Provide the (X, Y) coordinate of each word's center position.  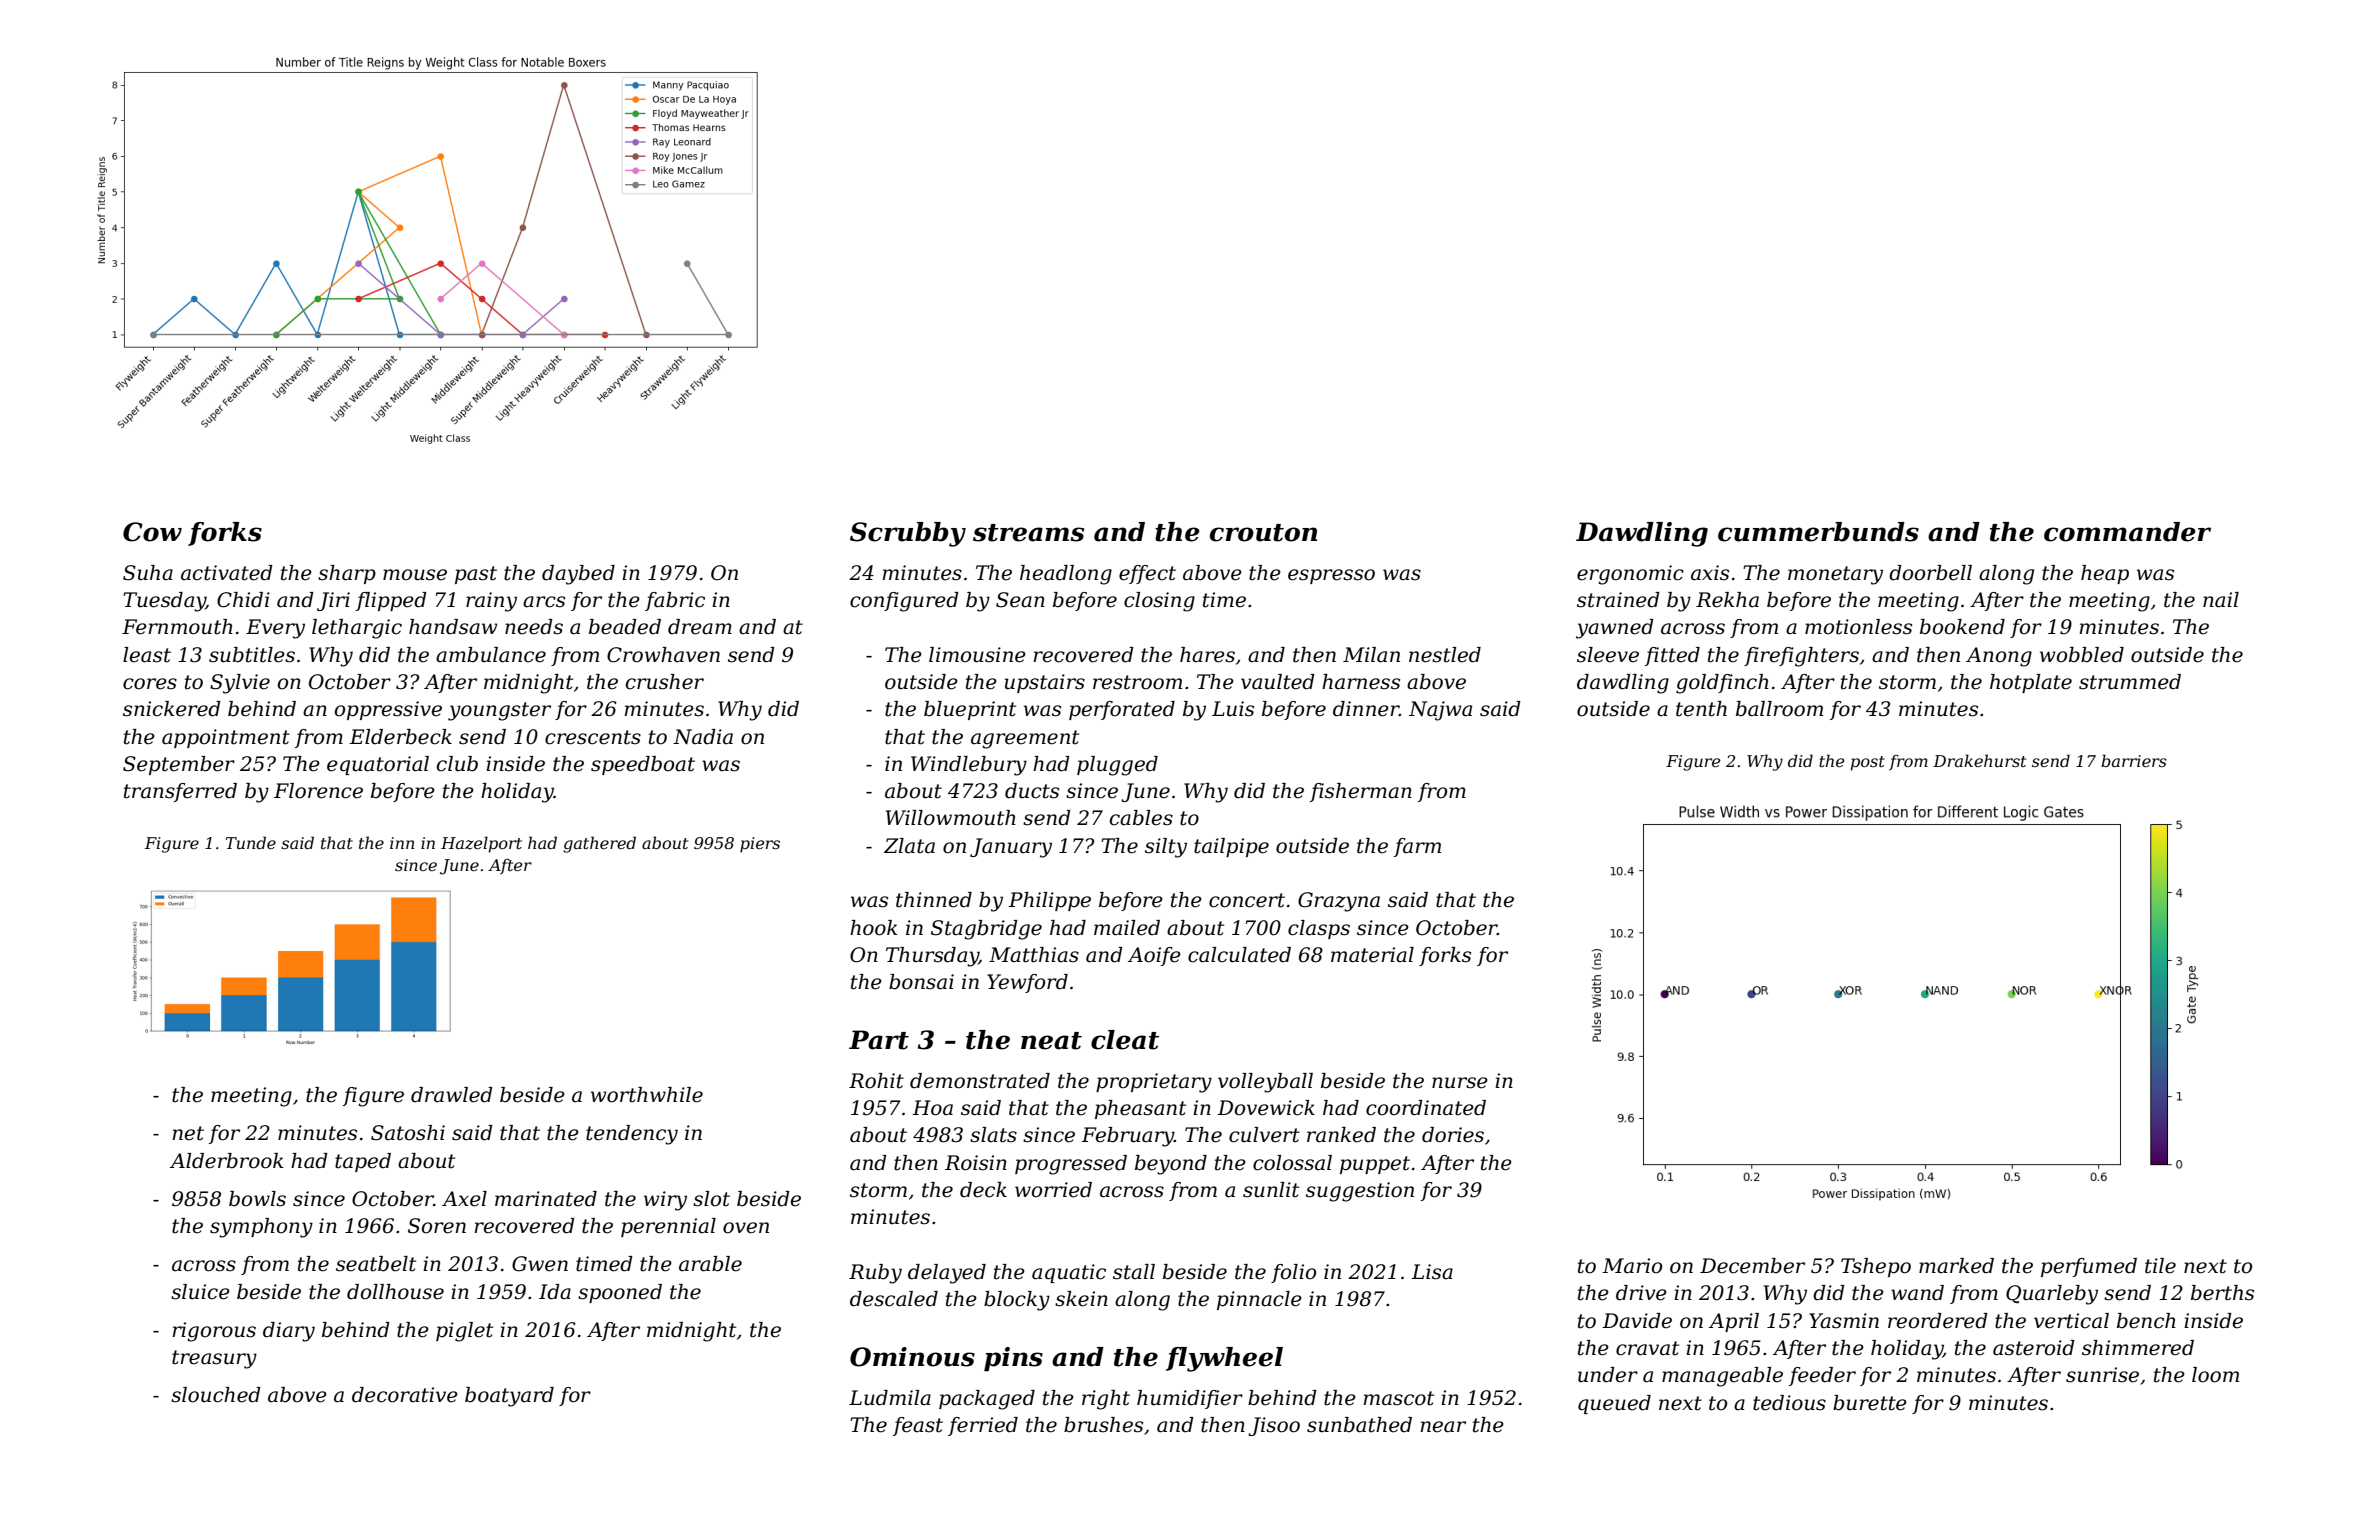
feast (918, 1426)
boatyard (509, 1397)
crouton (1264, 533)
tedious (1789, 1403)
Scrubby (908, 534)
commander (2127, 532)
